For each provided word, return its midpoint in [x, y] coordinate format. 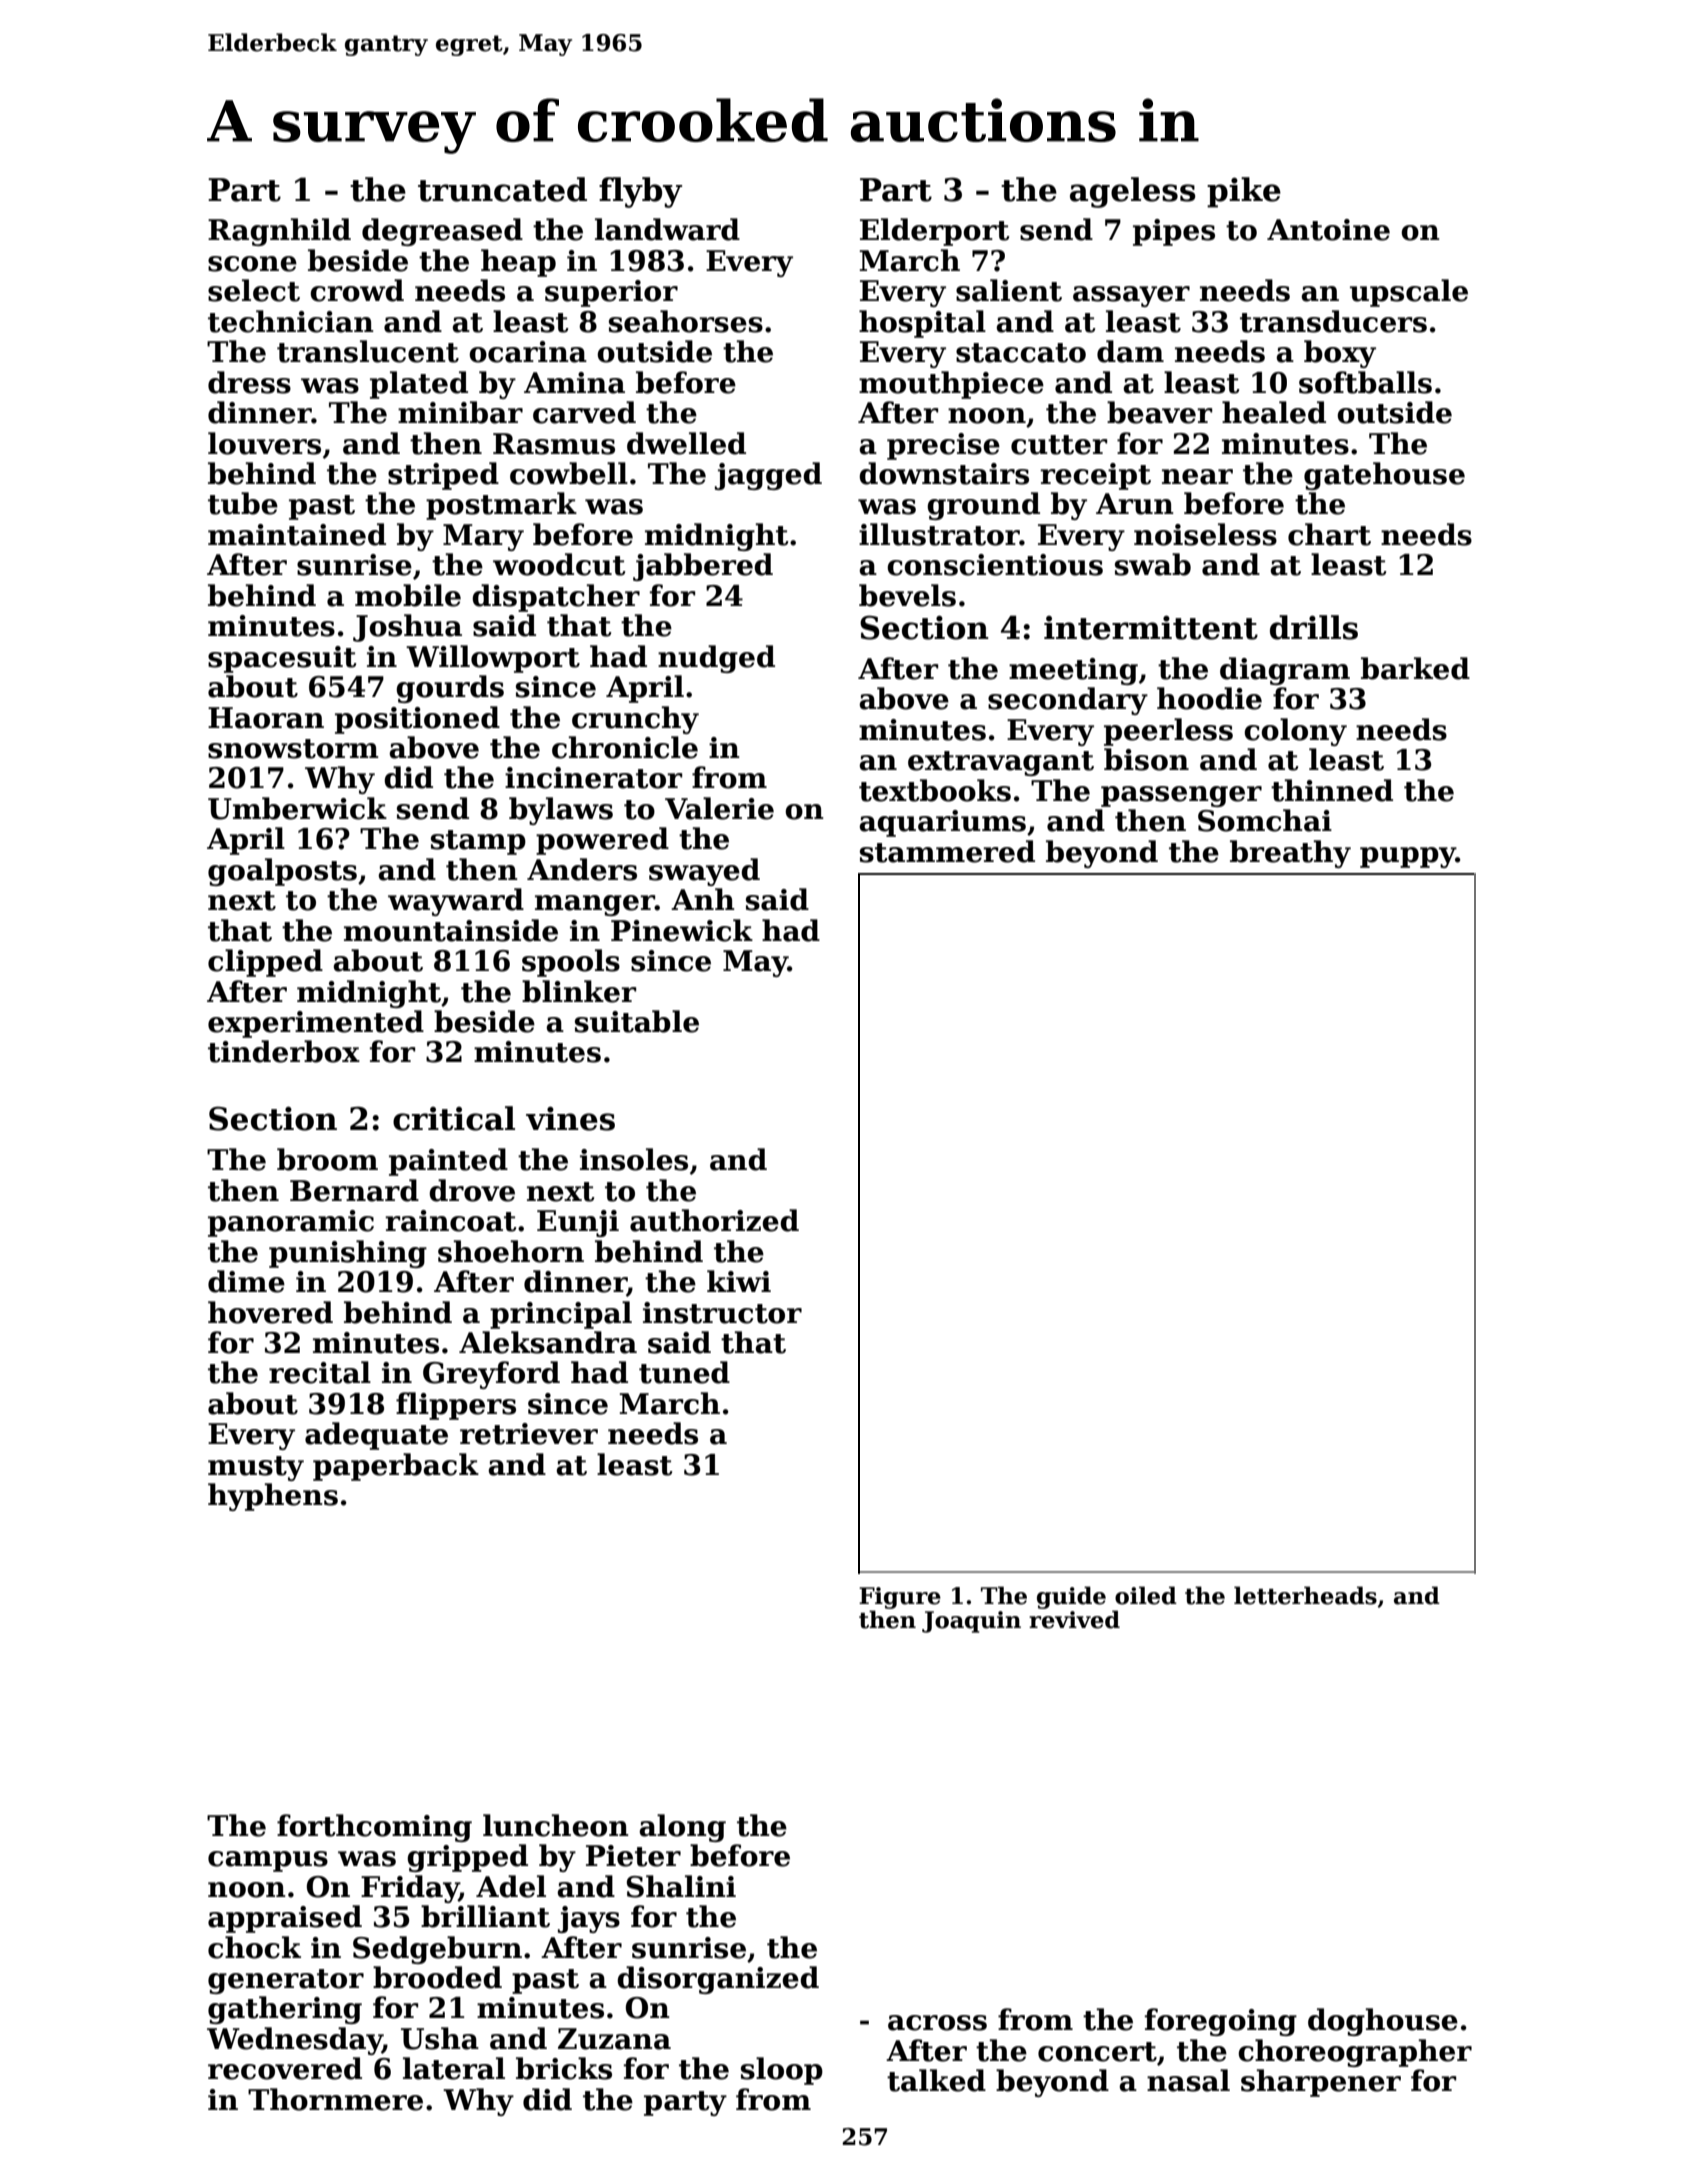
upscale [1409, 293]
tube [243, 503]
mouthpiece [951, 385]
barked [1415, 668]
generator [286, 1981]
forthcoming [374, 1828]
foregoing [1221, 2022]
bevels [907, 595]
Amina [574, 383]
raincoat [450, 1221]
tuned [684, 1372]
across [937, 2023]
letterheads [1305, 1595]
